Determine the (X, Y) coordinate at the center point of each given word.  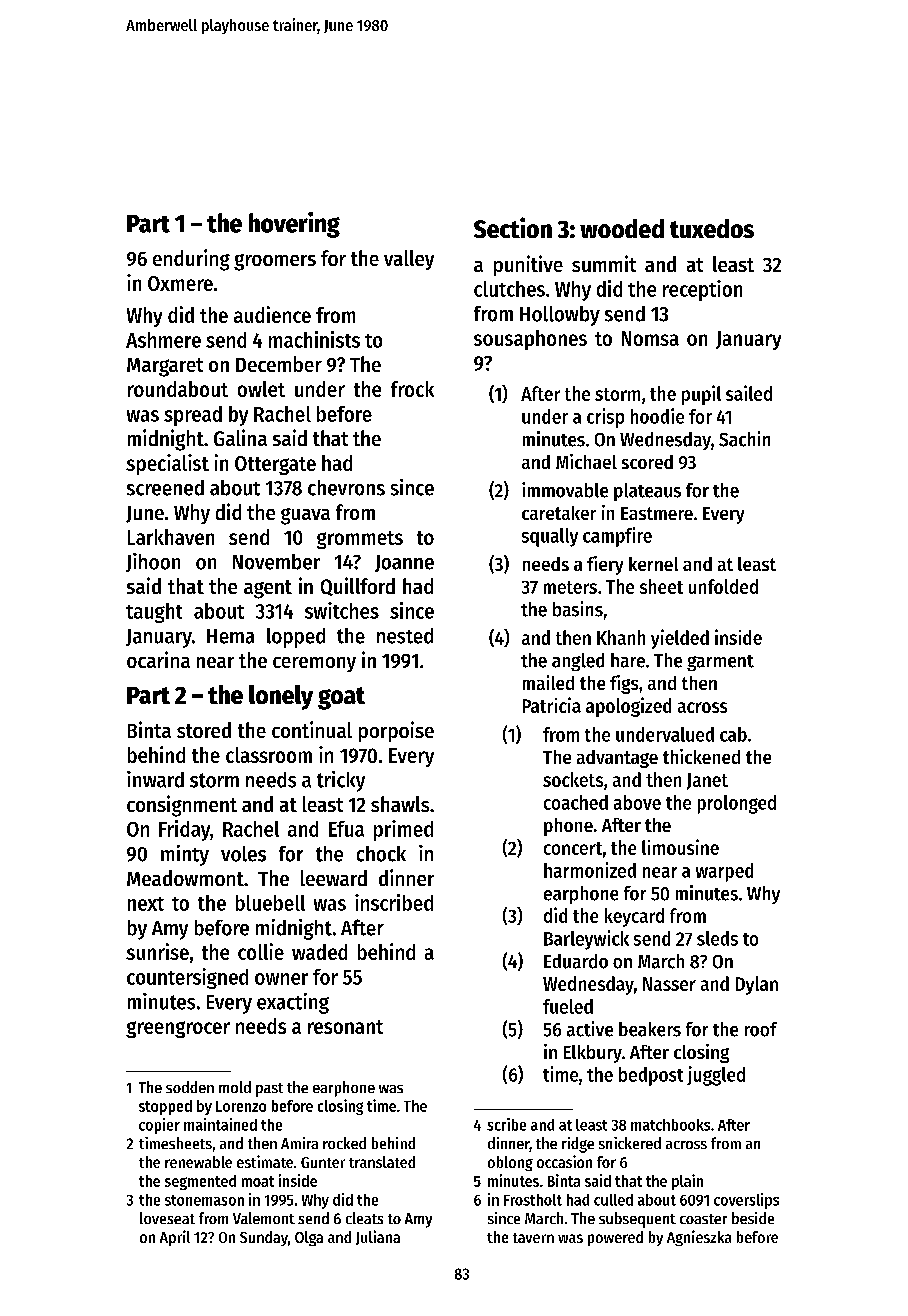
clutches (509, 289)
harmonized (590, 870)
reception (702, 290)
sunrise (157, 951)
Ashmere (163, 340)
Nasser (669, 984)
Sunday (264, 1238)
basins (578, 609)
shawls (400, 804)
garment (720, 663)
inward (155, 779)
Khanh (621, 637)
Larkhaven (171, 537)
